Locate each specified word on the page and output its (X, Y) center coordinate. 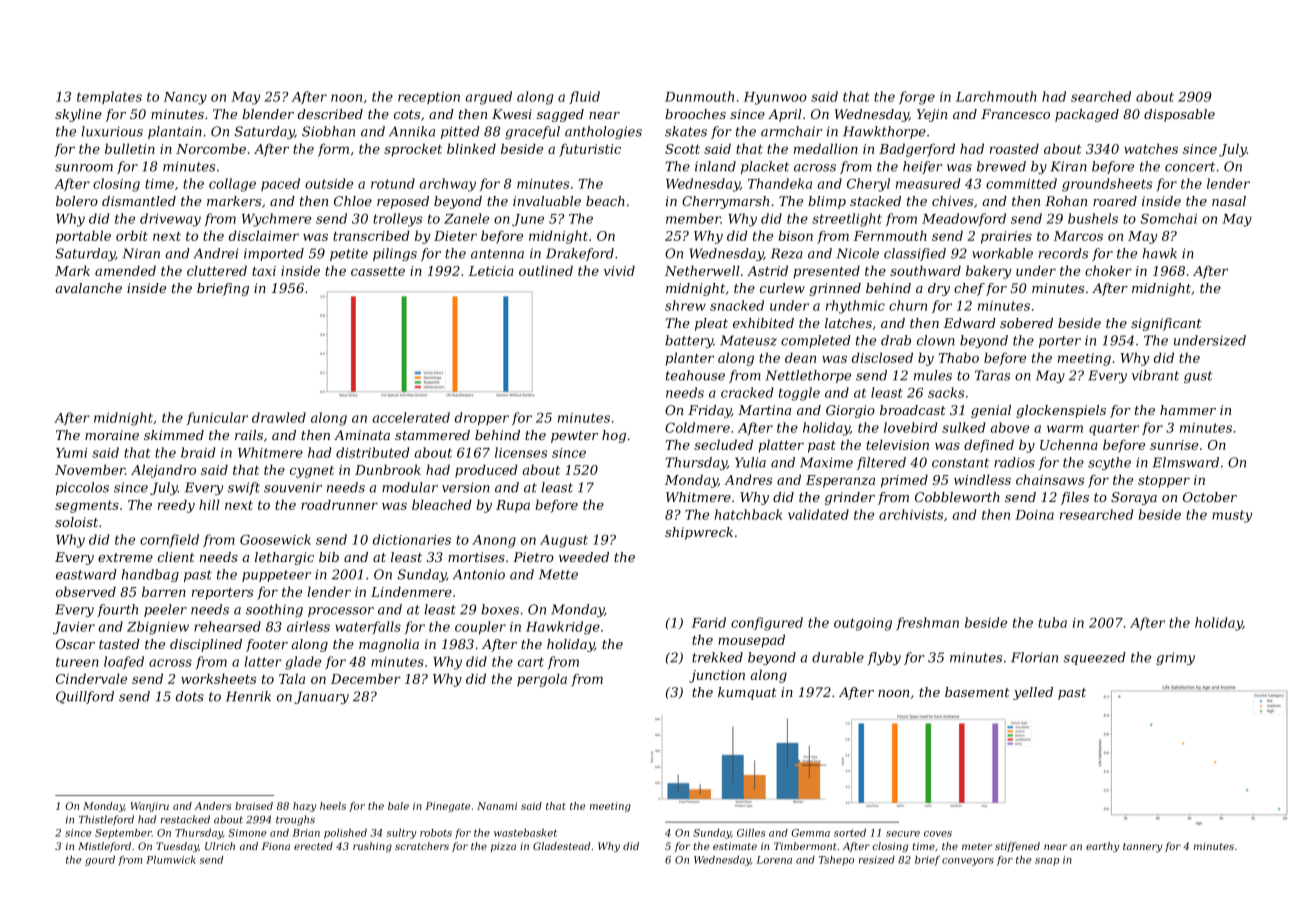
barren (164, 591)
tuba (1052, 622)
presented (827, 272)
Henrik (248, 696)
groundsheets (1107, 185)
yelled (1033, 693)
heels (333, 806)
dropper (482, 418)
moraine (112, 435)
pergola (542, 680)
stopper (1164, 482)
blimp (827, 202)
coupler (480, 627)
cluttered (217, 270)
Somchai (1168, 218)
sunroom (84, 168)
